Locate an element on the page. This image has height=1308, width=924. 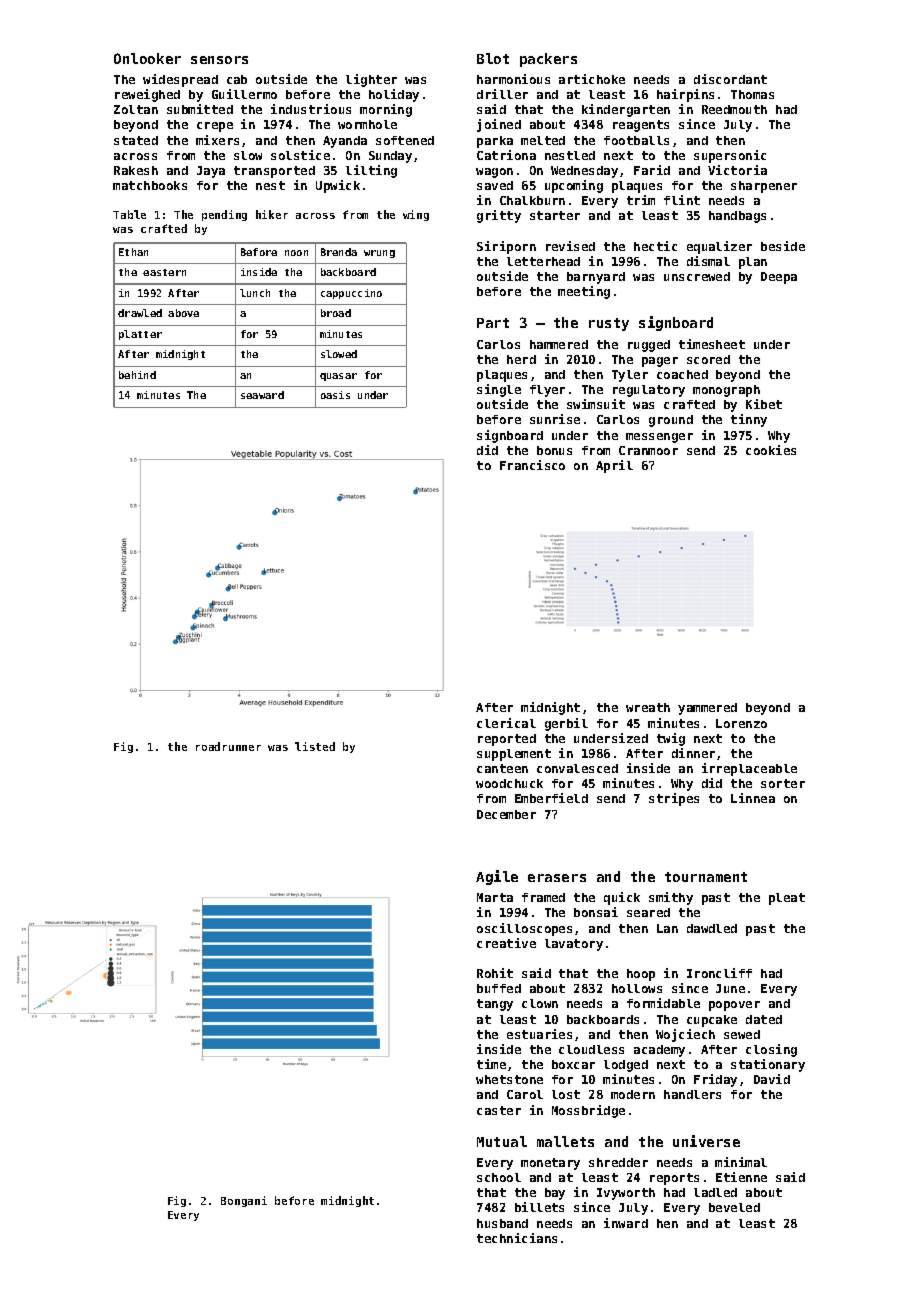
Ethan is located at coordinates (133, 252).
